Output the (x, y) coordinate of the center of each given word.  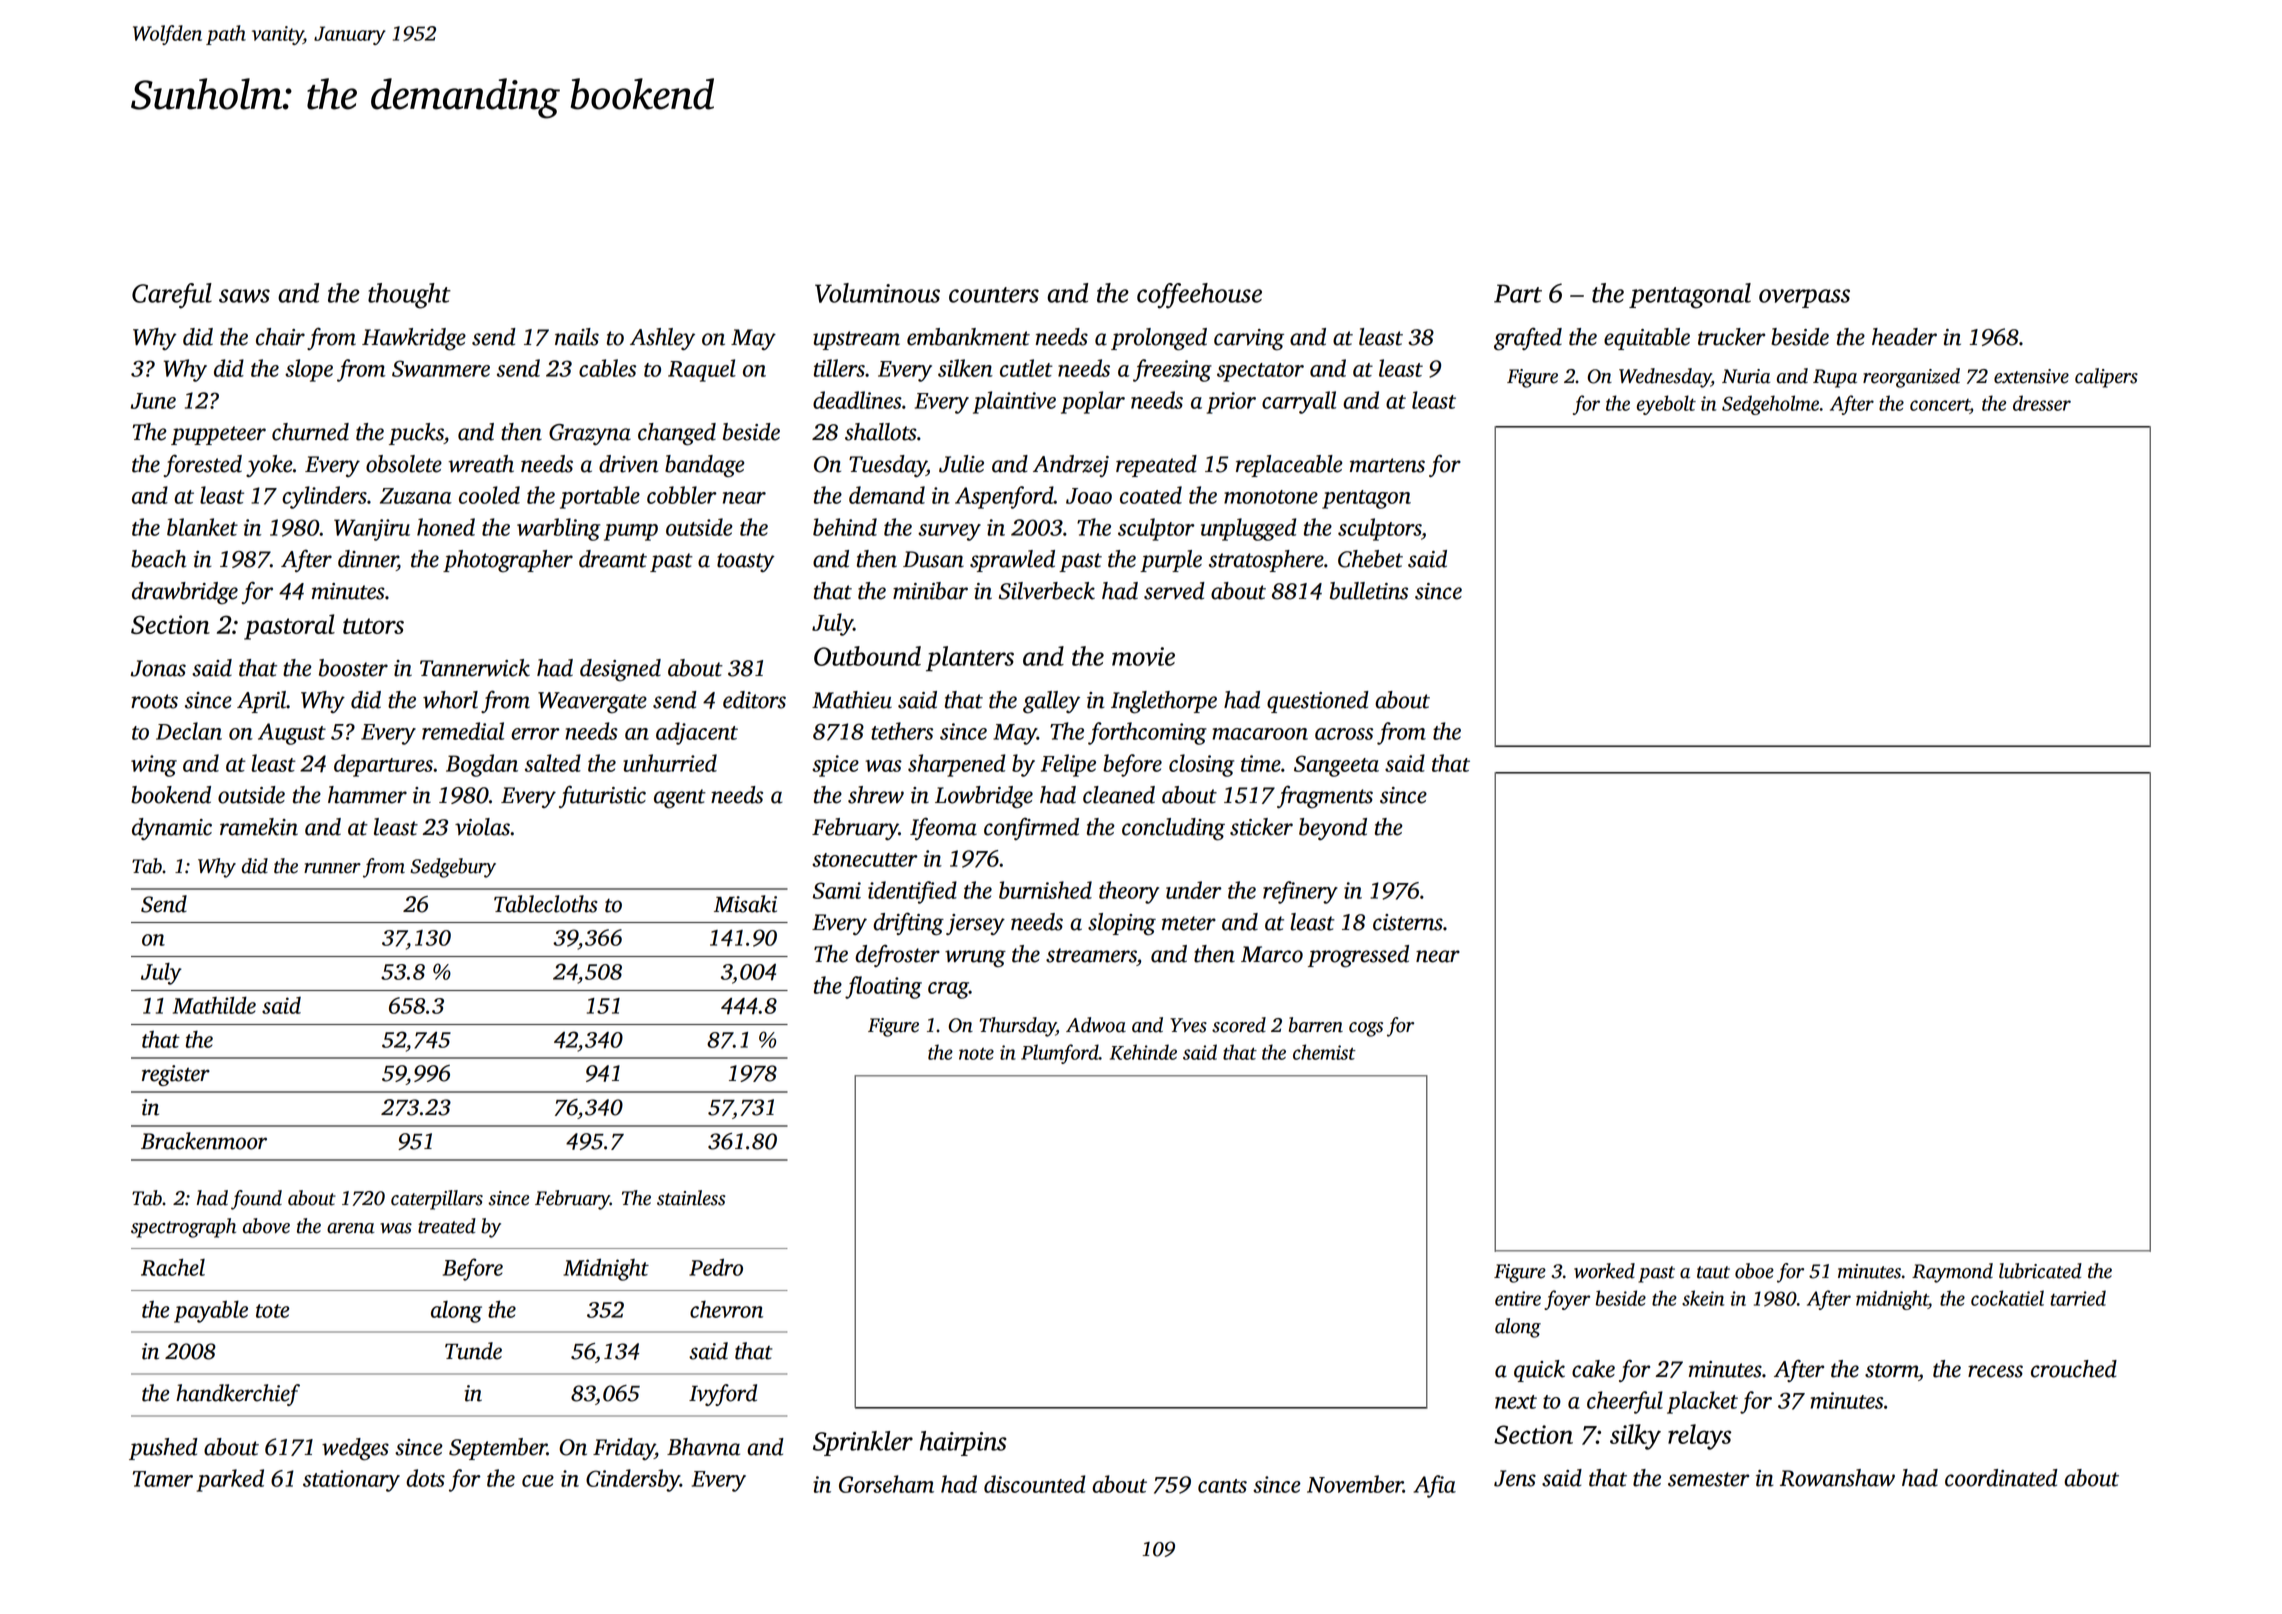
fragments (1325, 797)
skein (1703, 1298)
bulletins (1369, 591)
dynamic (172, 829)
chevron (726, 1309)
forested (203, 465)
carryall (1299, 402)
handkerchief (238, 1395)
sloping (1122, 924)
